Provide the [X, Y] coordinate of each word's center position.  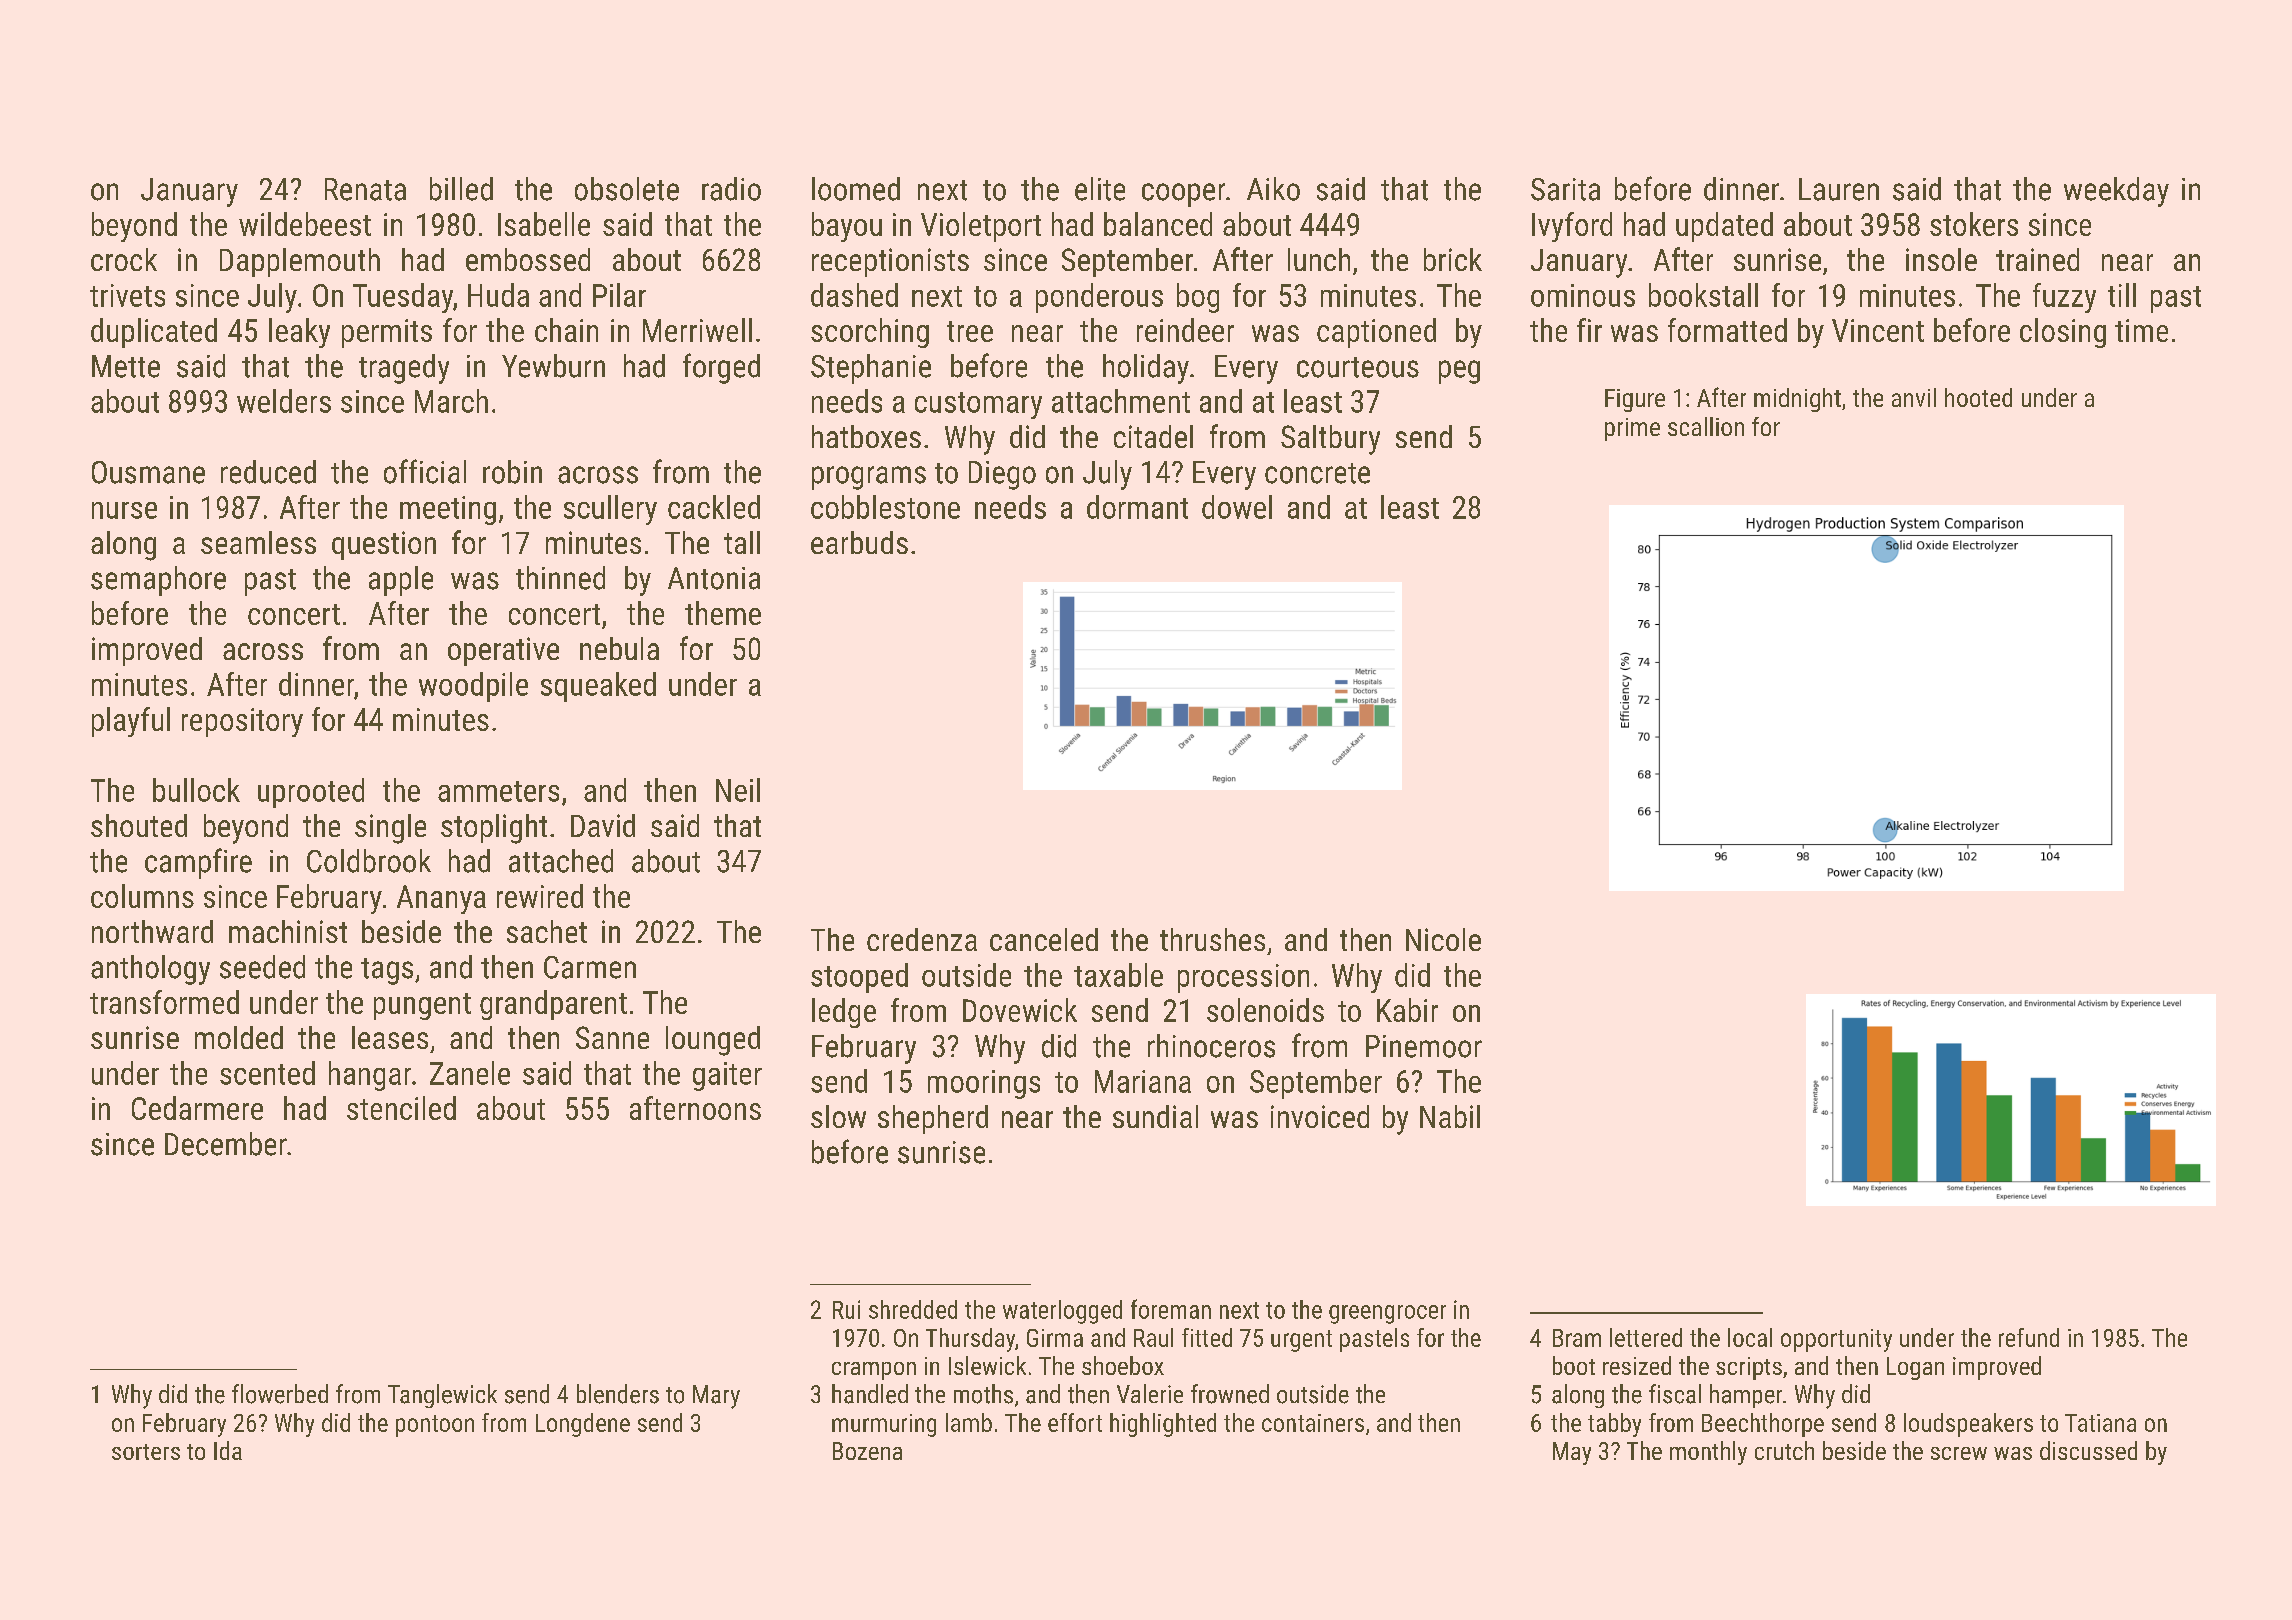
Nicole [1443, 939]
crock [124, 259]
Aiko [1273, 189]
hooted [1978, 397]
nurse [124, 510]
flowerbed [280, 1394]
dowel [1237, 507]
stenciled [401, 1108]
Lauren [1839, 189]
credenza [922, 939]
